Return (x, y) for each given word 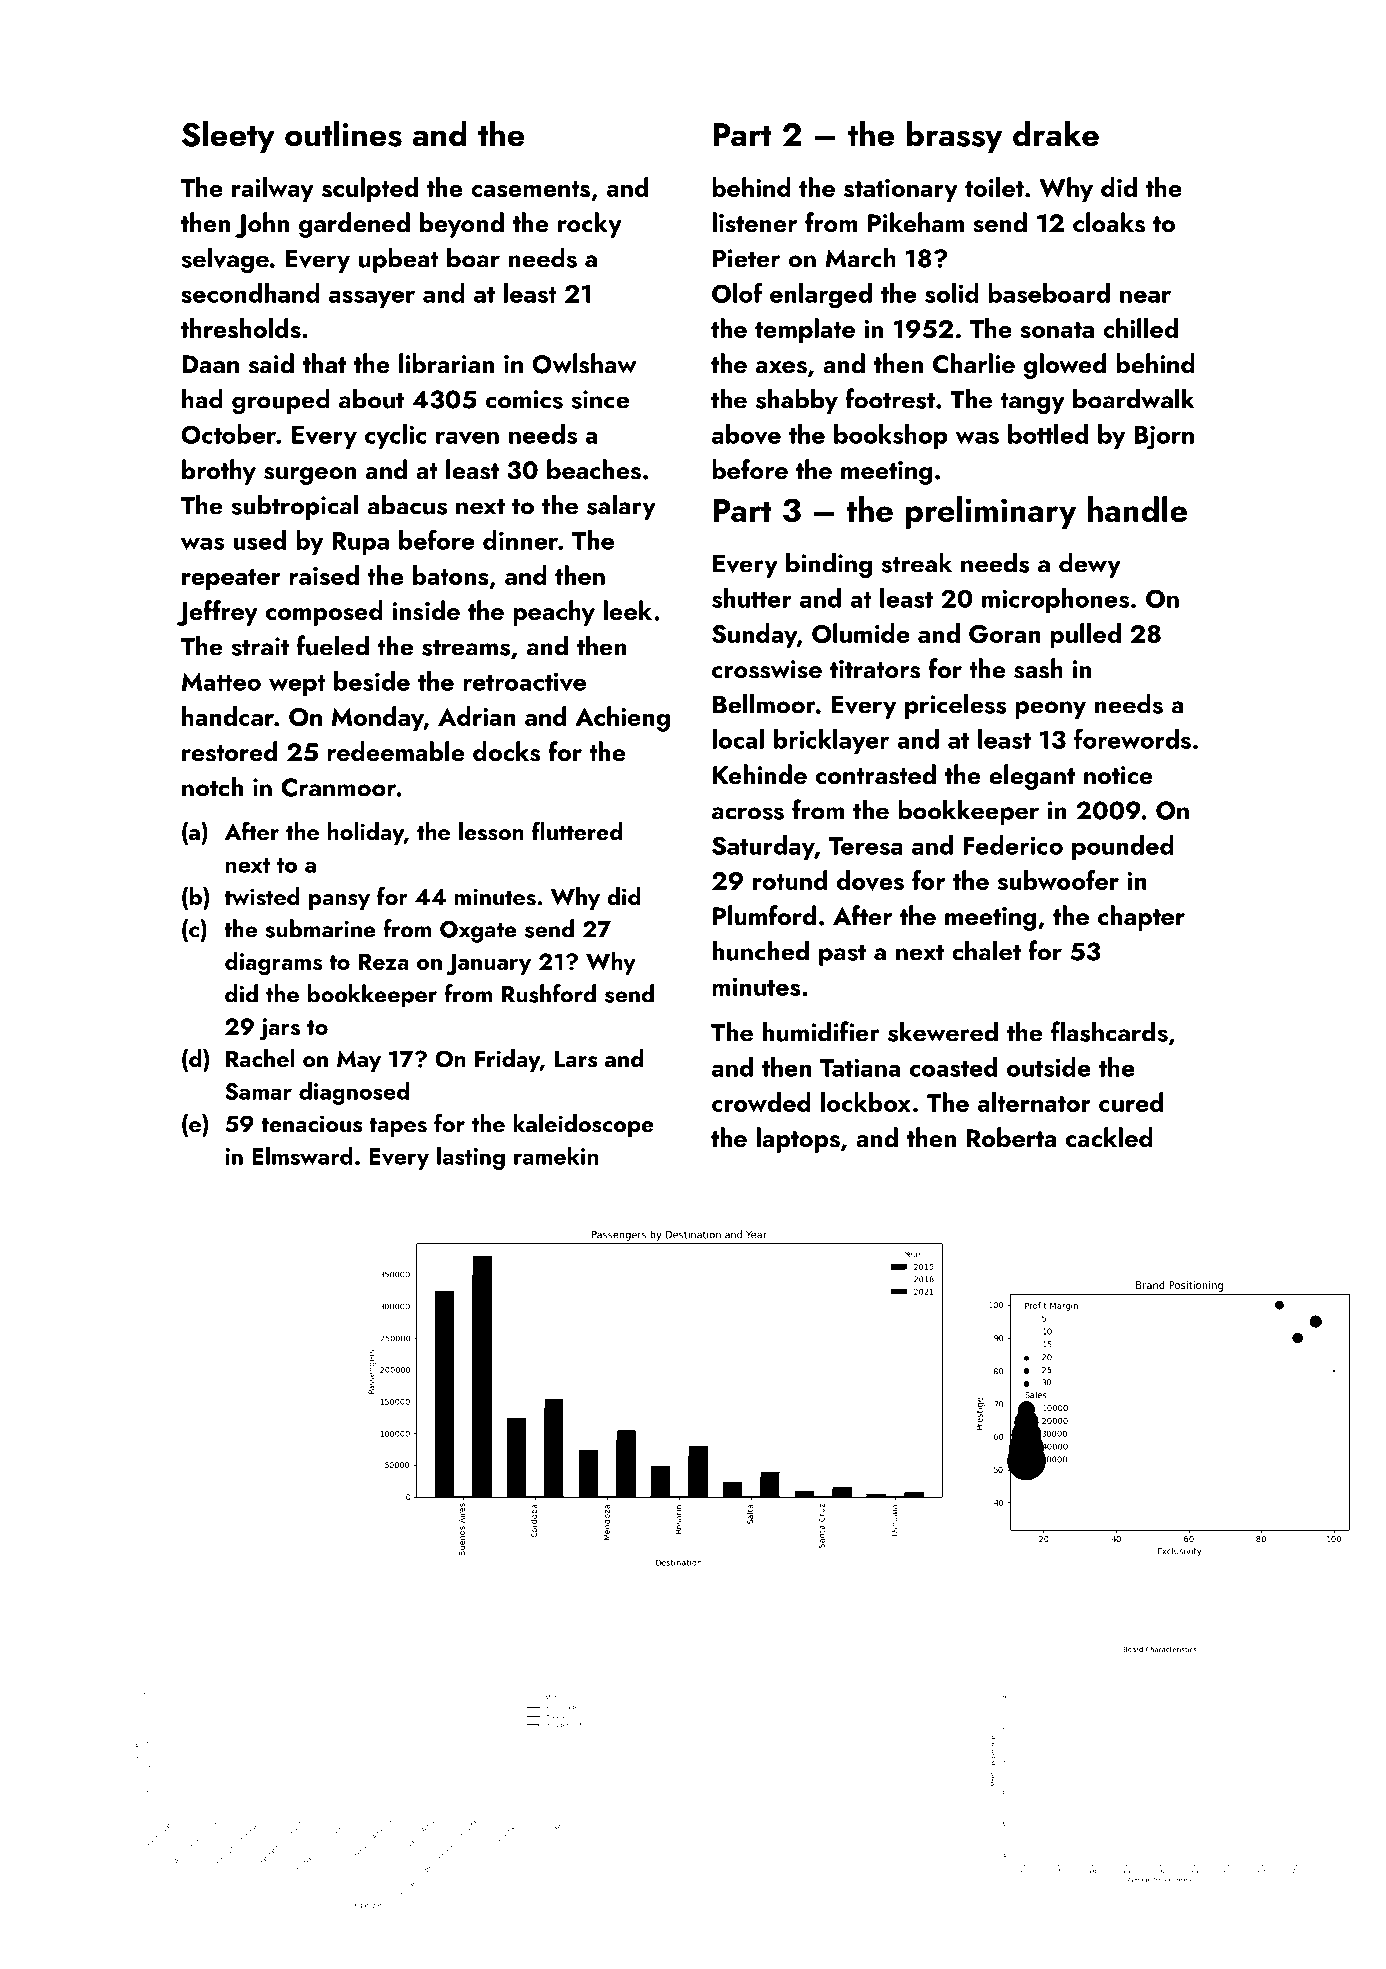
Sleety (228, 136)
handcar (228, 716)
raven (467, 438)
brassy (954, 136)
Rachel (260, 1058)
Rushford (549, 993)
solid (952, 293)
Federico (1013, 845)
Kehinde (760, 774)
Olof (737, 292)
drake (1056, 133)
